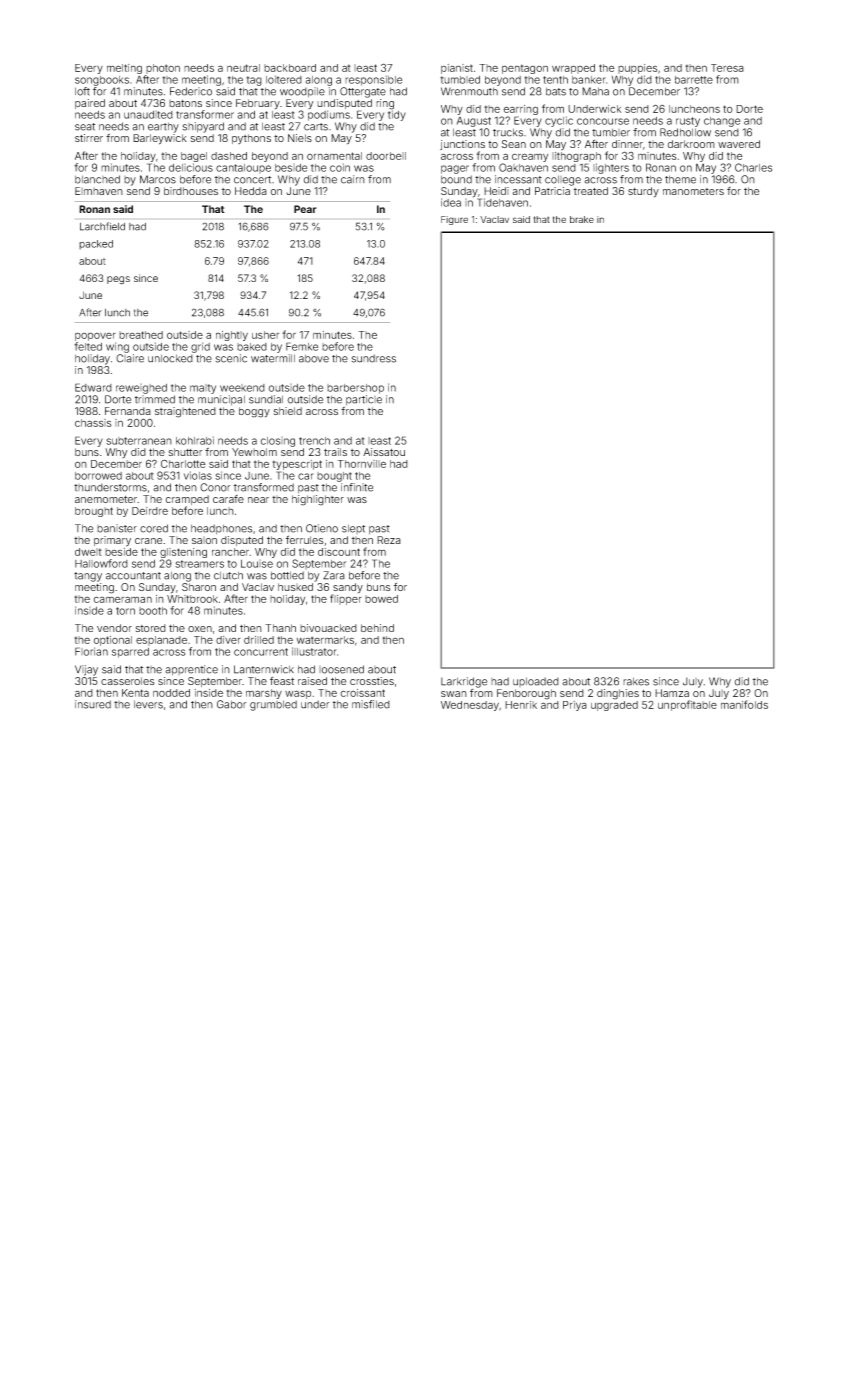  Describe the element at coordinates (231, 704) in the screenshot. I see `Gabor` at that location.
